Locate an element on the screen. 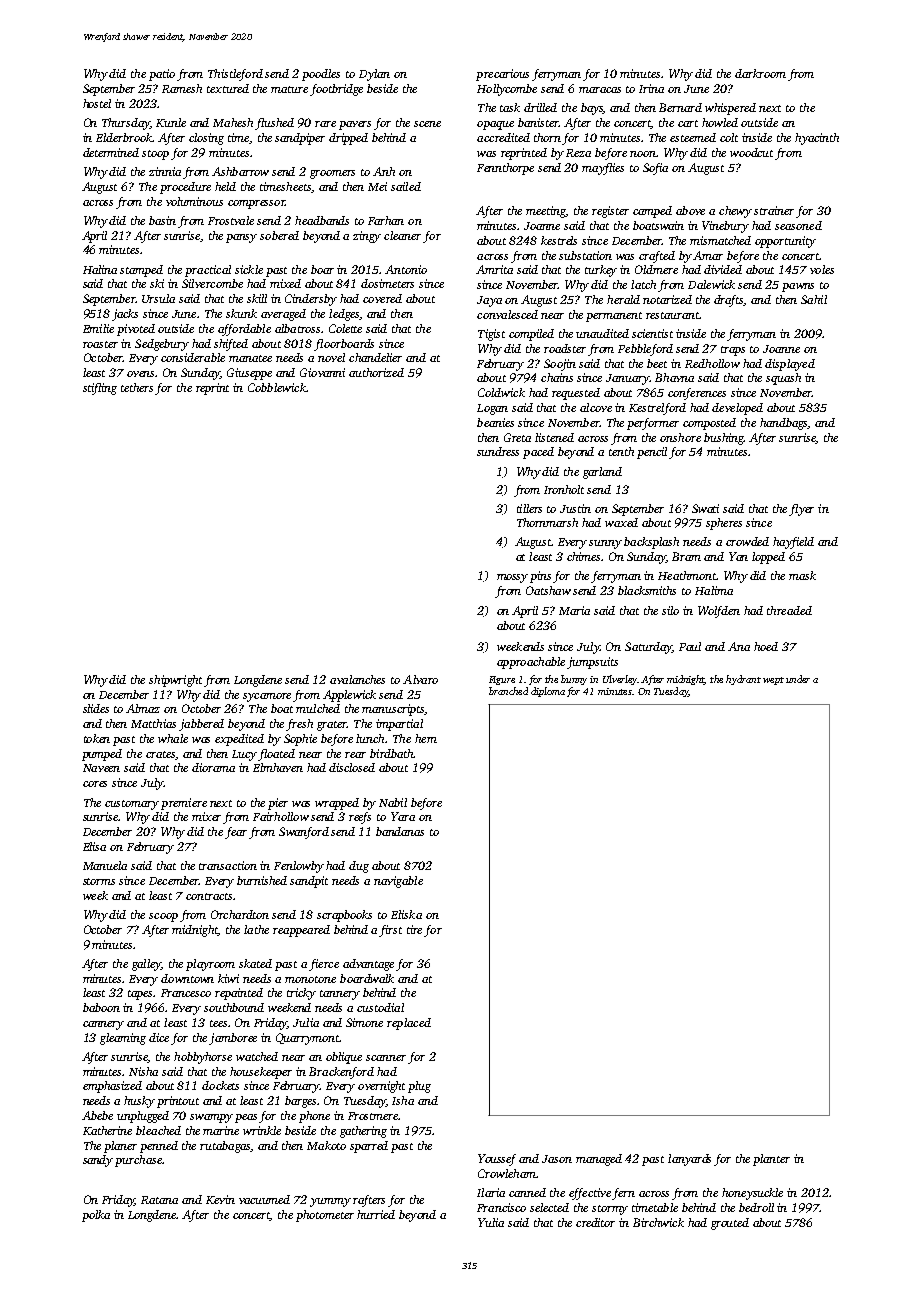 This screenshot has height=1308, width=924. tethers is located at coordinates (137, 387).
